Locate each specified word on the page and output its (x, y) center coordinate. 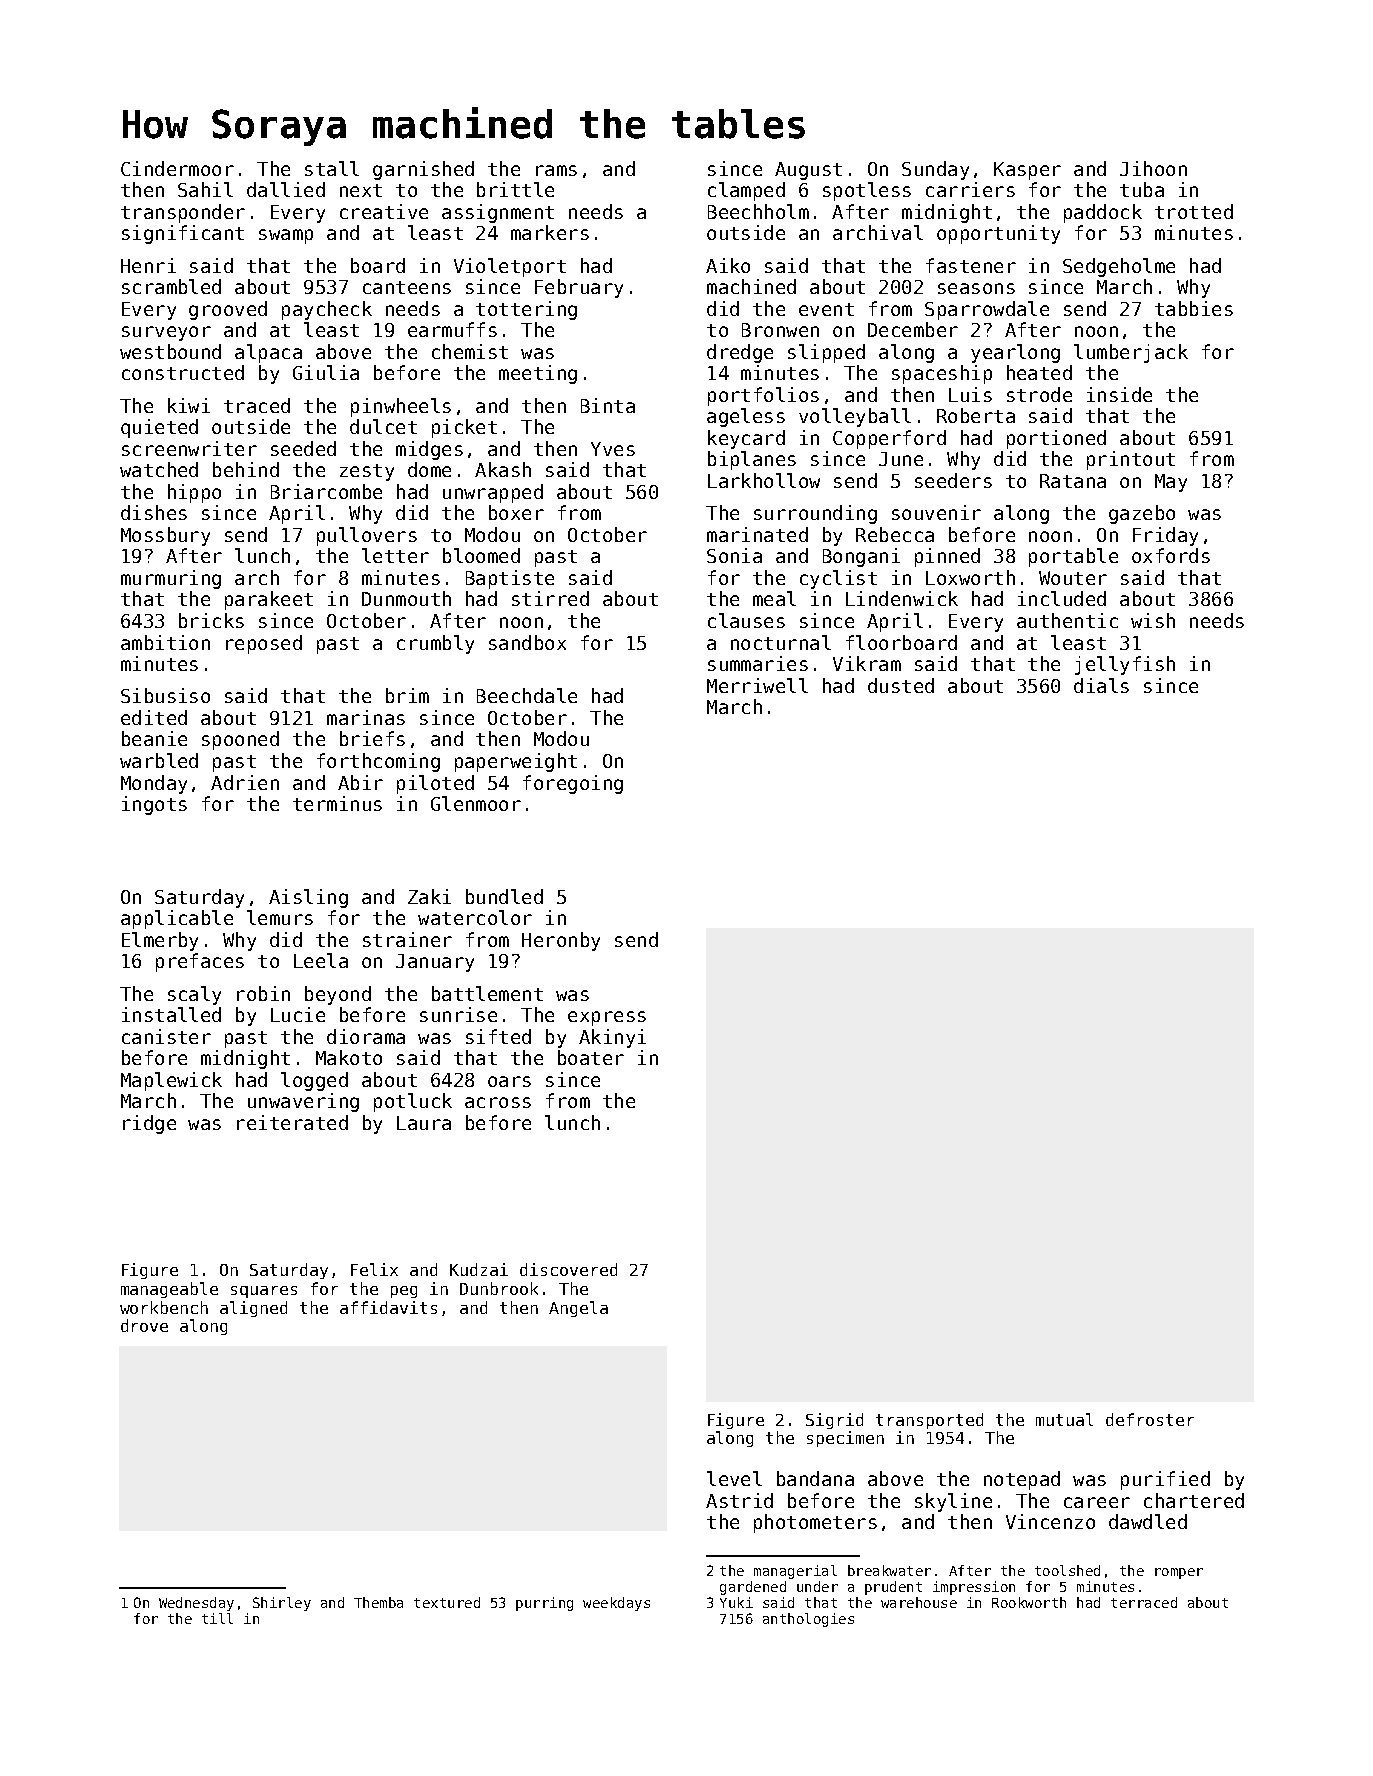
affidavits (388, 1307)
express (607, 1018)
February (579, 288)
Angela (578, 1309)
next (361, 190)
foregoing (573, 784)
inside (1119, 394)
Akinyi (612, 1038)
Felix (374, 1269)
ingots (154, 805)
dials (1101, 685)
